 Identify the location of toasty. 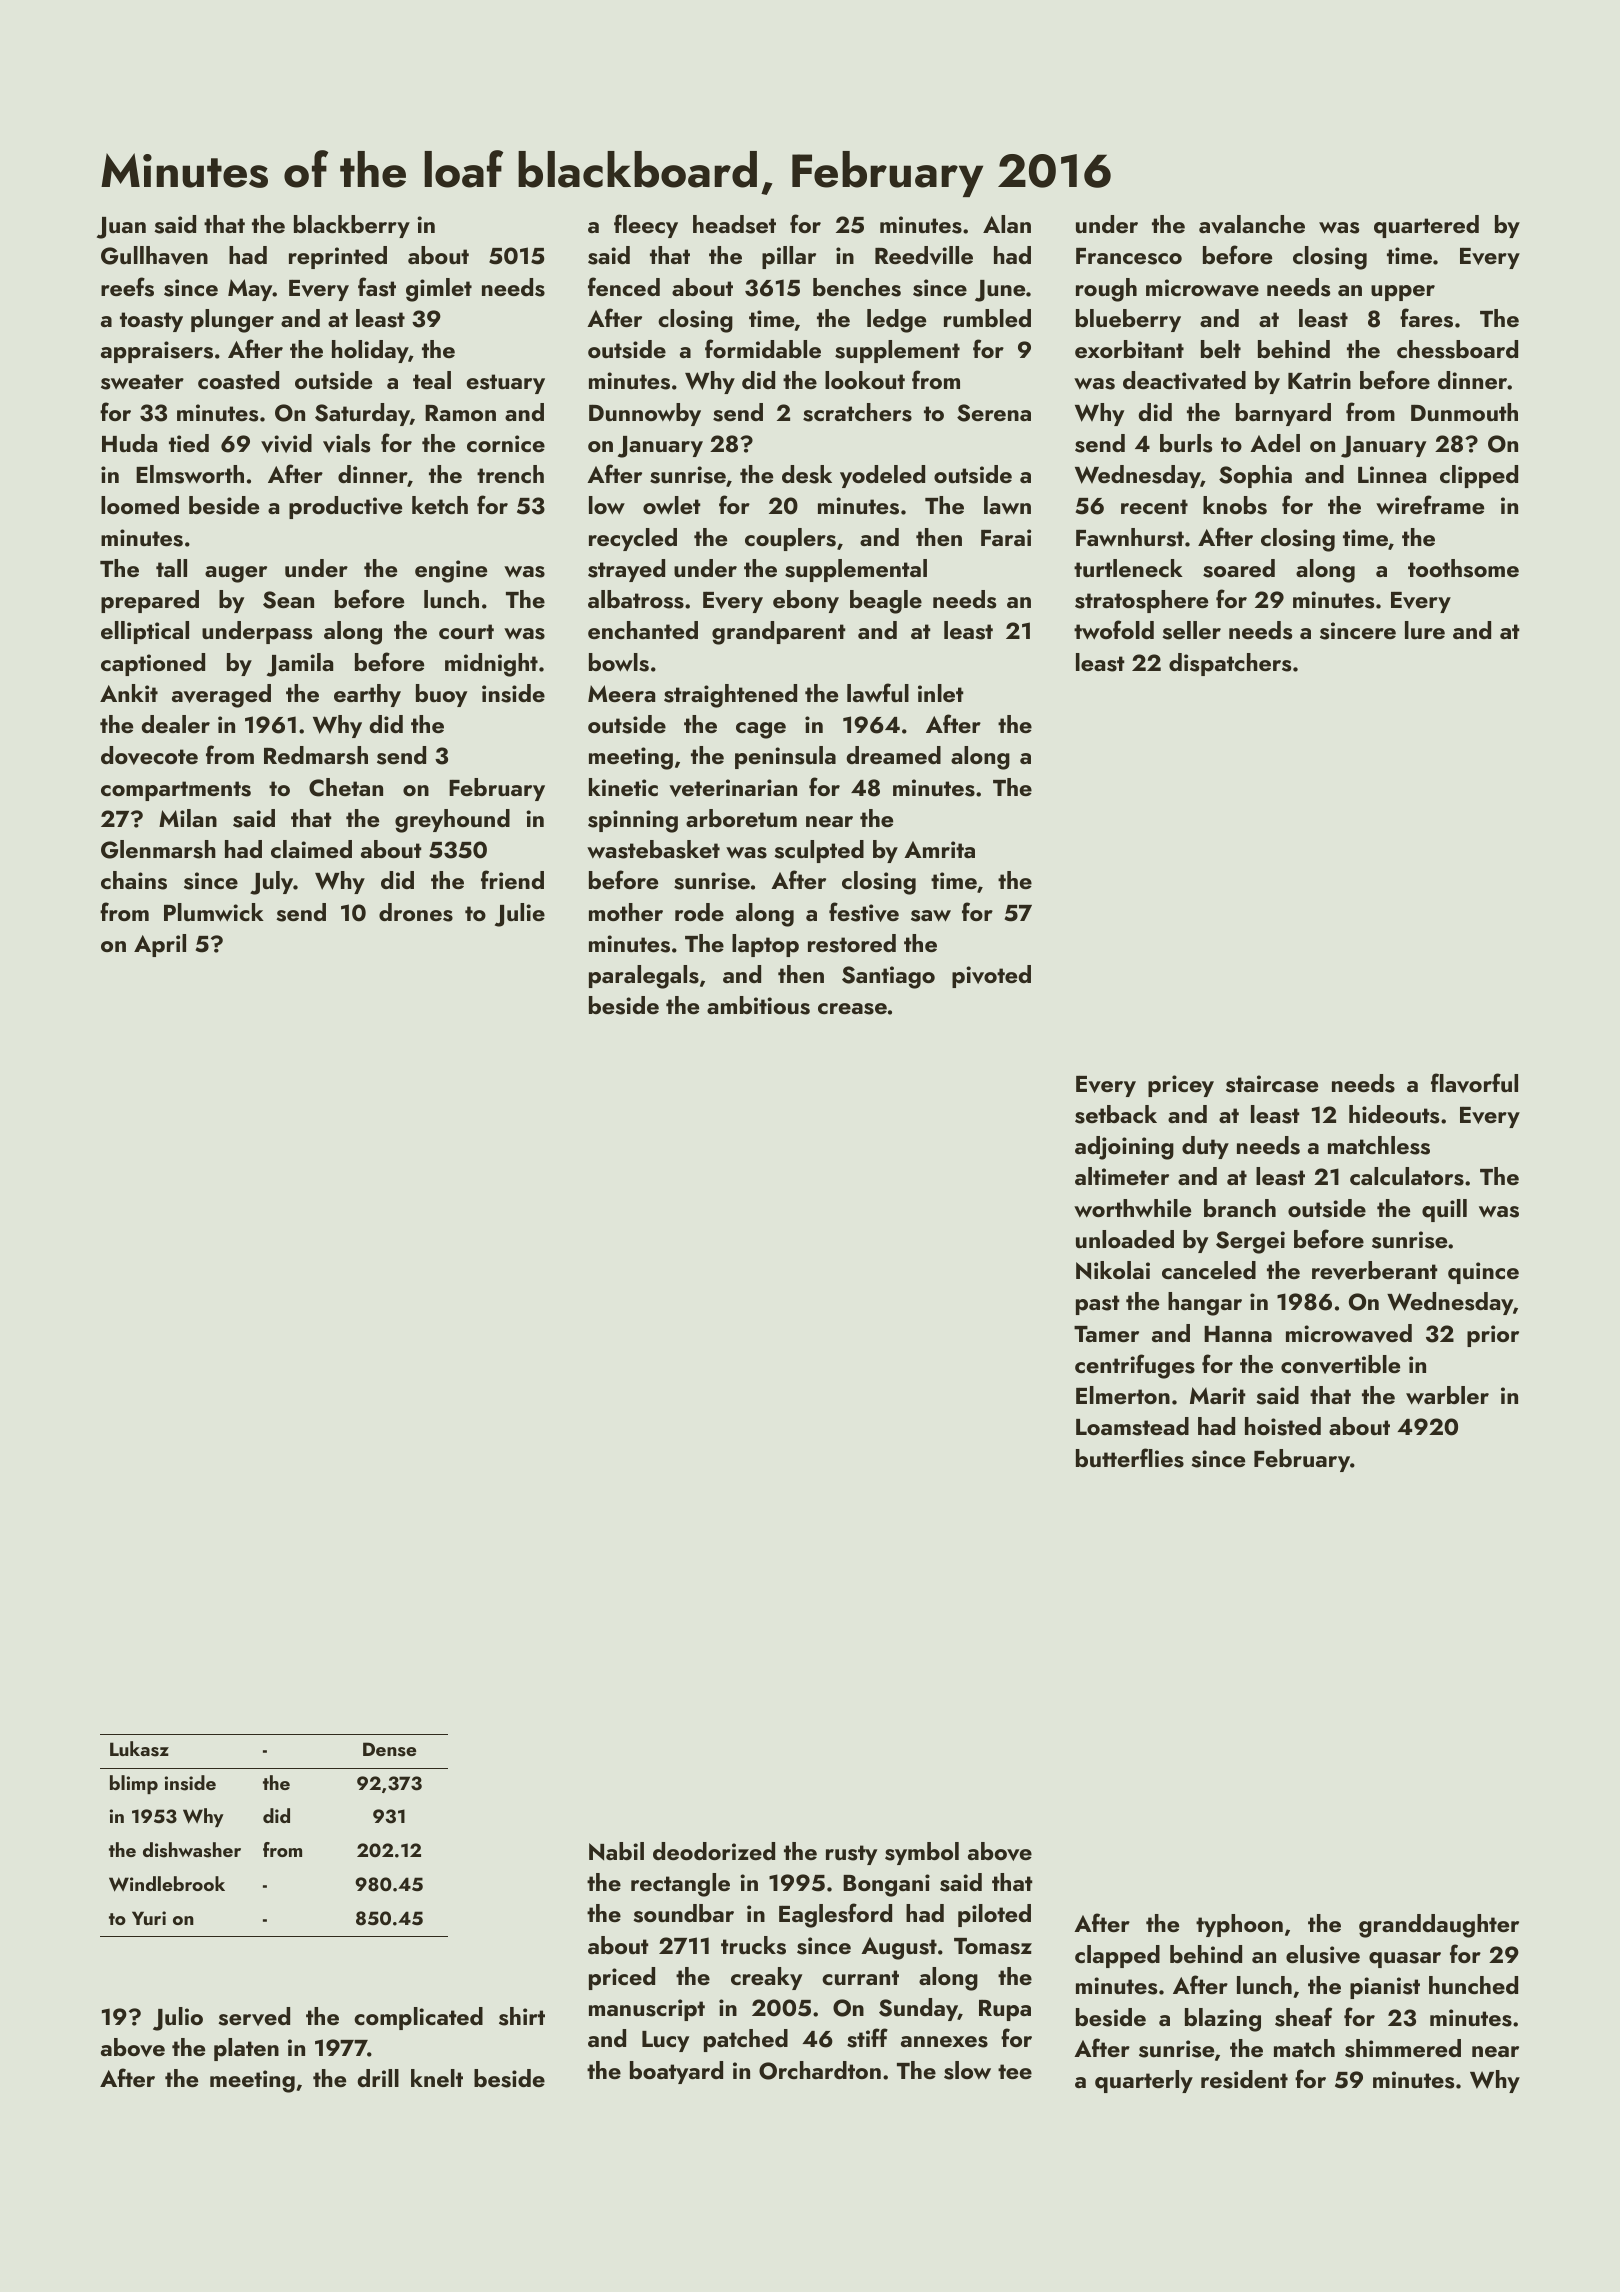
(151, 322).
